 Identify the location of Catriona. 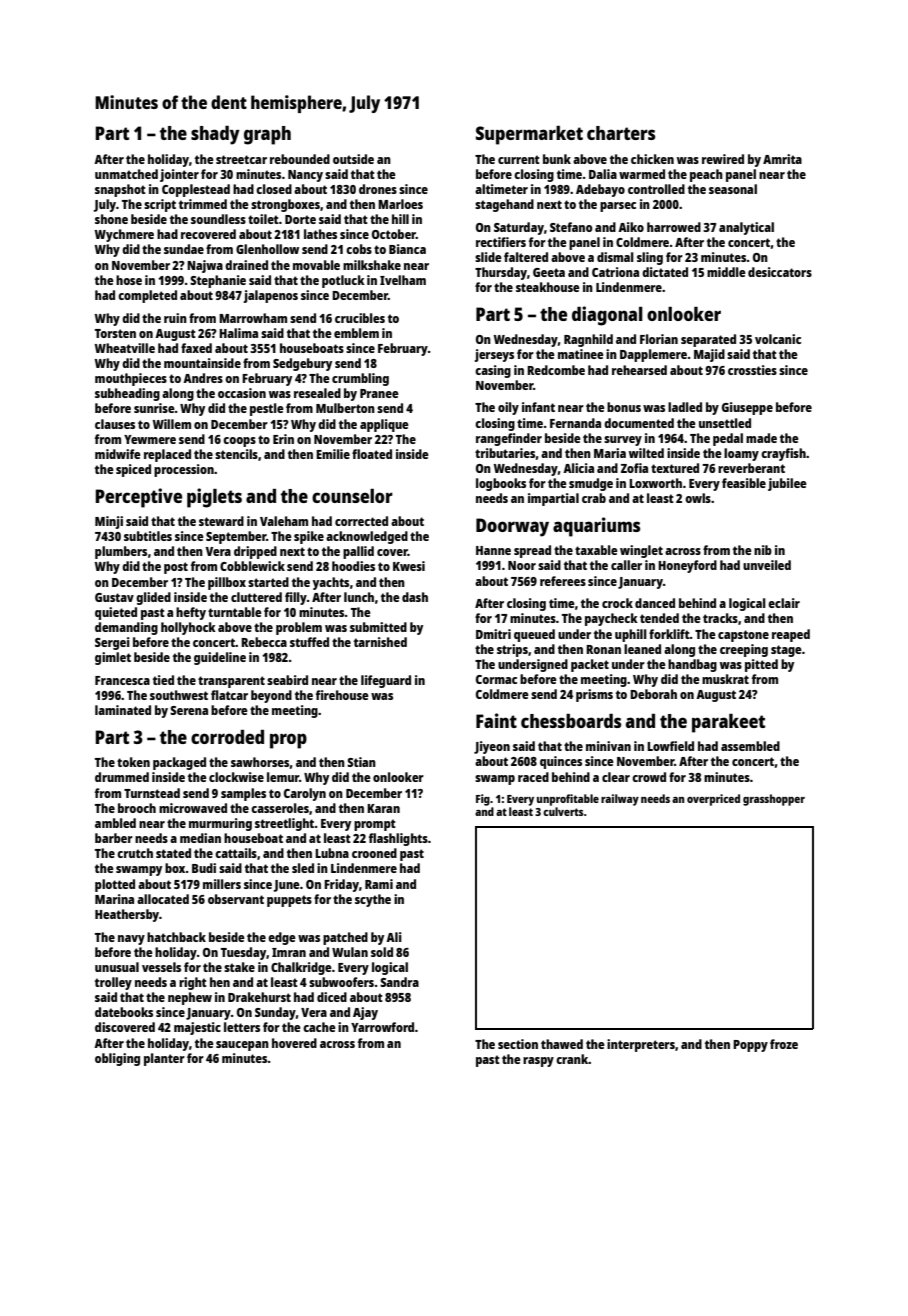
(615, 272).
